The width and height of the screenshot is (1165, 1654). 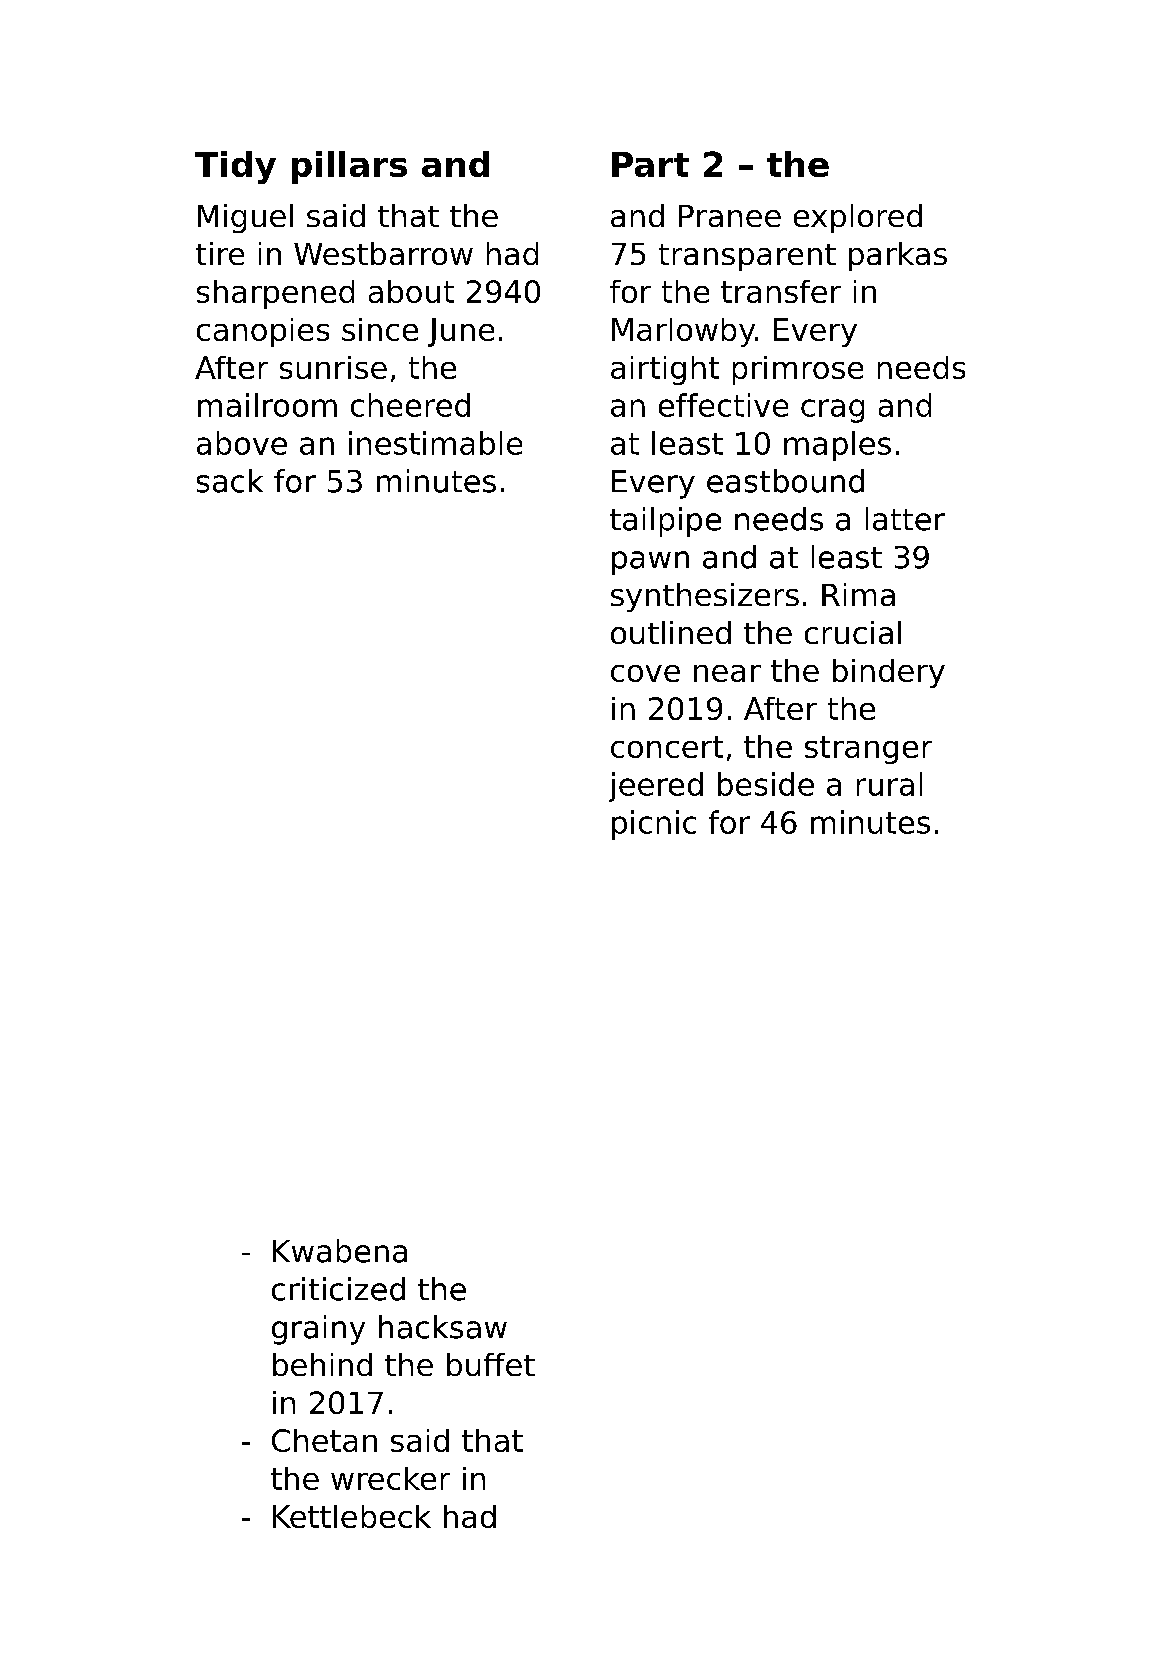 I want to click on explored, so click(x=858, y=218).
